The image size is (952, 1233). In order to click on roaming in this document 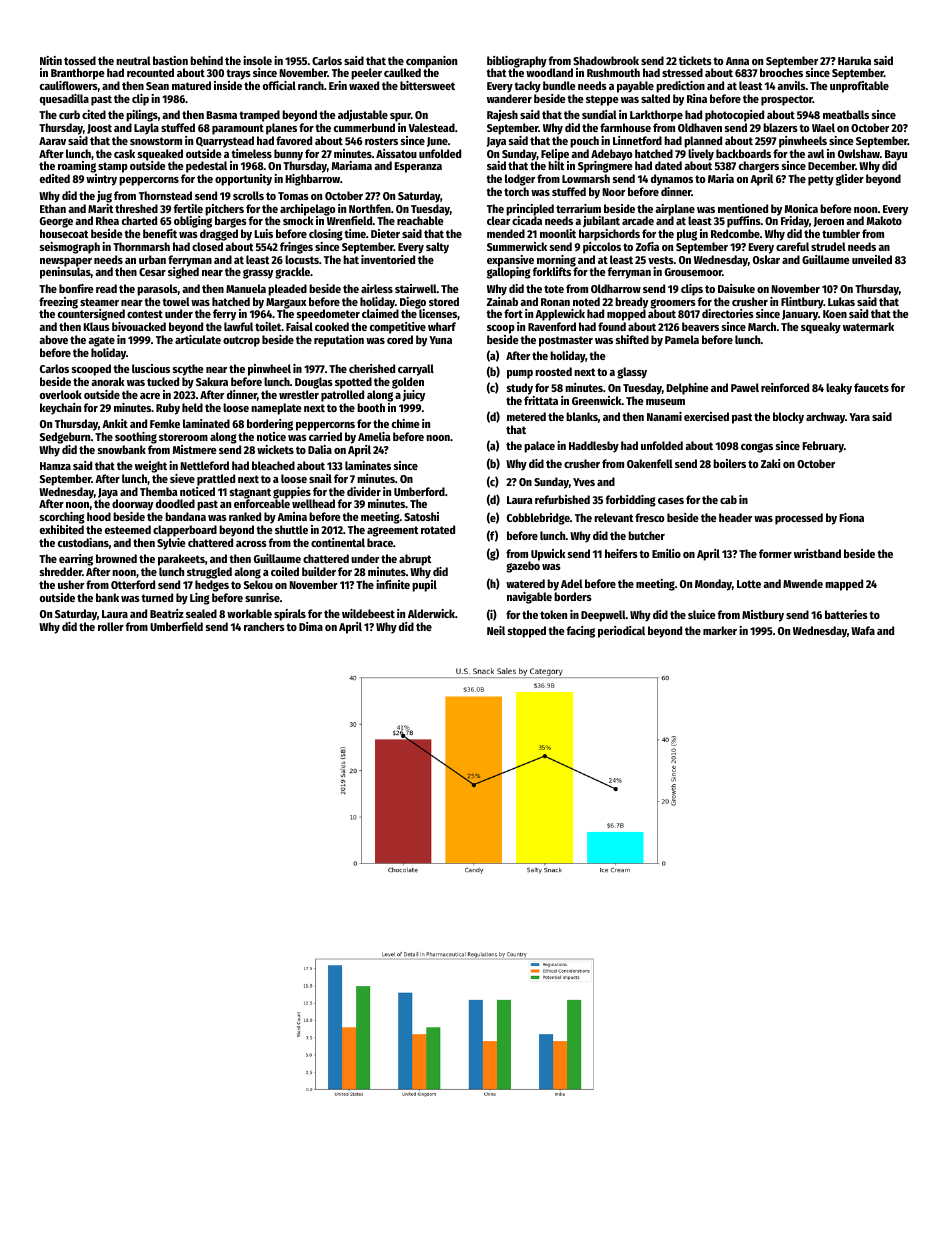, I will do `click(77, 167)`.
